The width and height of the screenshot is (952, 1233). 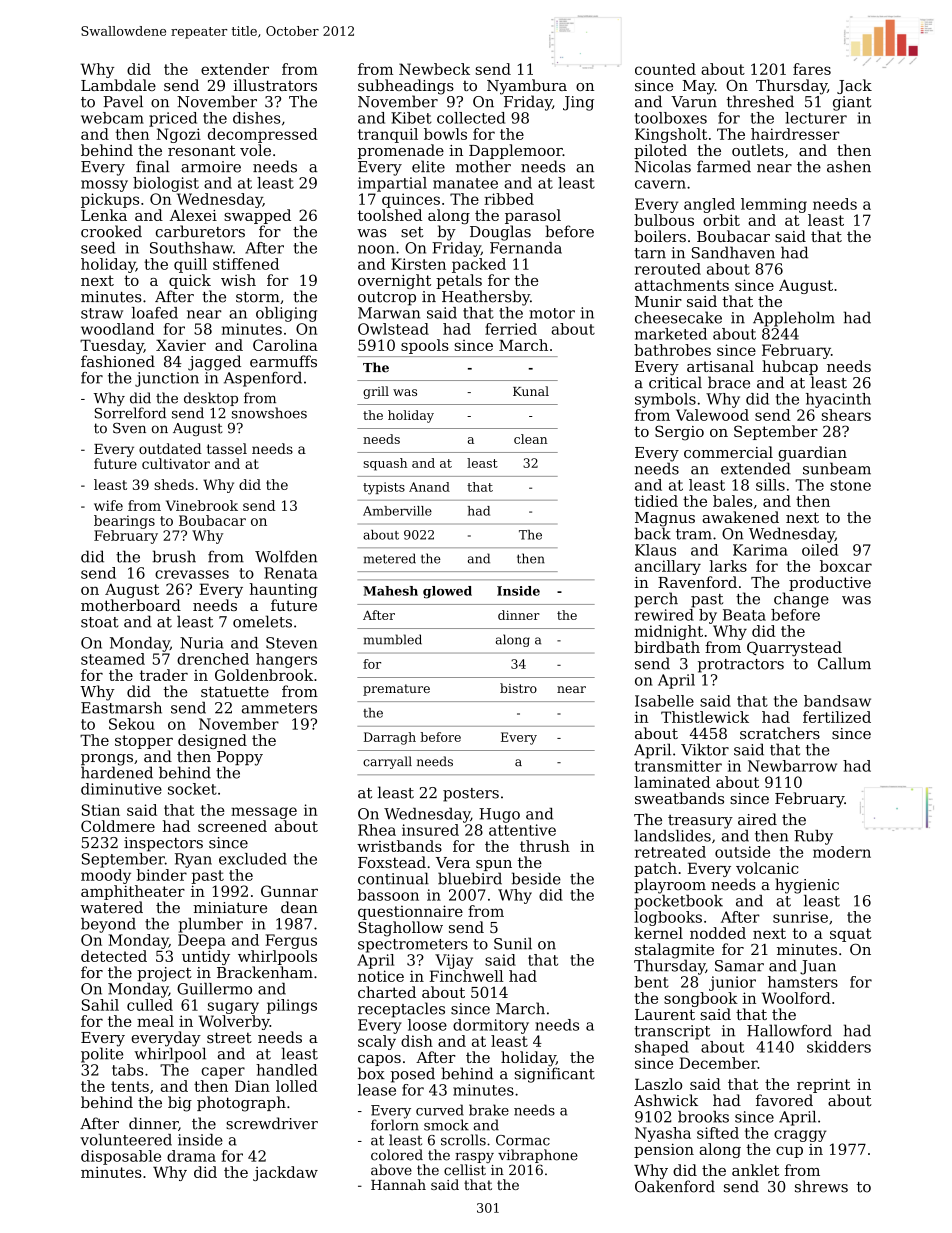 What do you see at coordinates (164, 974) in the screenshot?
I see `project` at bounding box center [164, 974].
